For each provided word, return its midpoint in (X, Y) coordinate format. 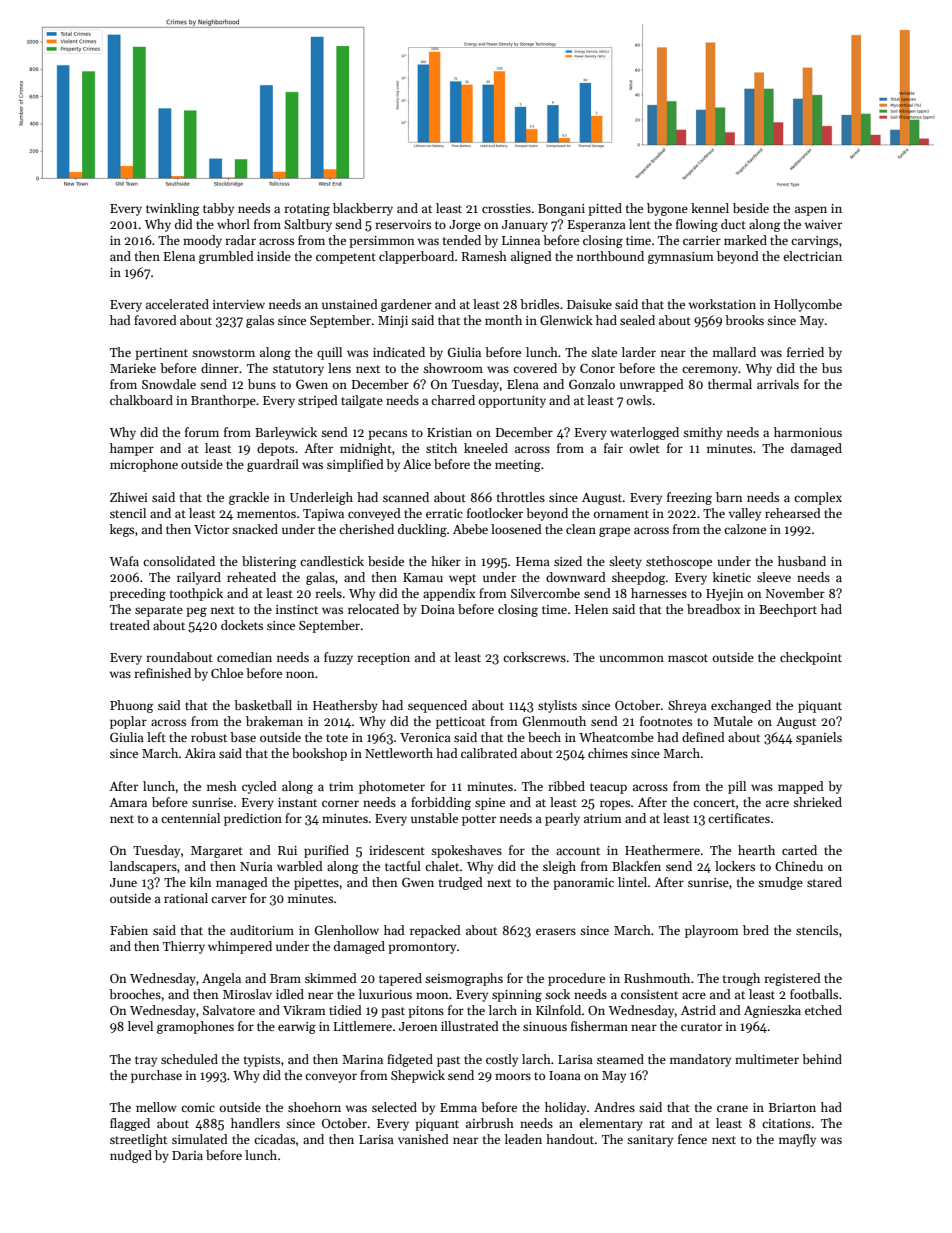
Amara (128, 802)
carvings (814, 242)
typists (262, 1061)
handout (570, 1139)
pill (737, 787)
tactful (403, 866)
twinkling (173, 209)
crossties (506, 208)
